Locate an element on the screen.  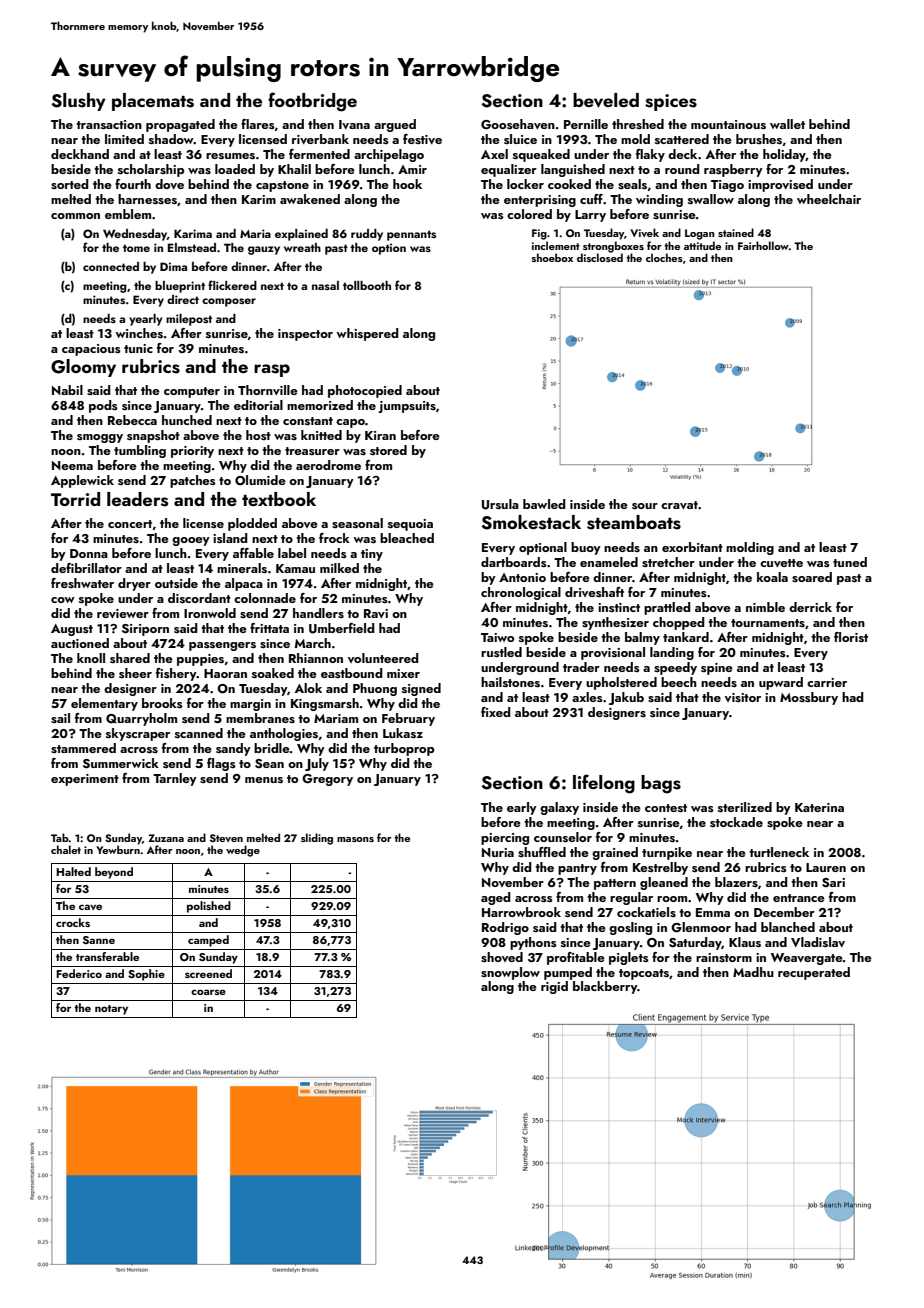
frittata is located at coordinates (269, 628).
